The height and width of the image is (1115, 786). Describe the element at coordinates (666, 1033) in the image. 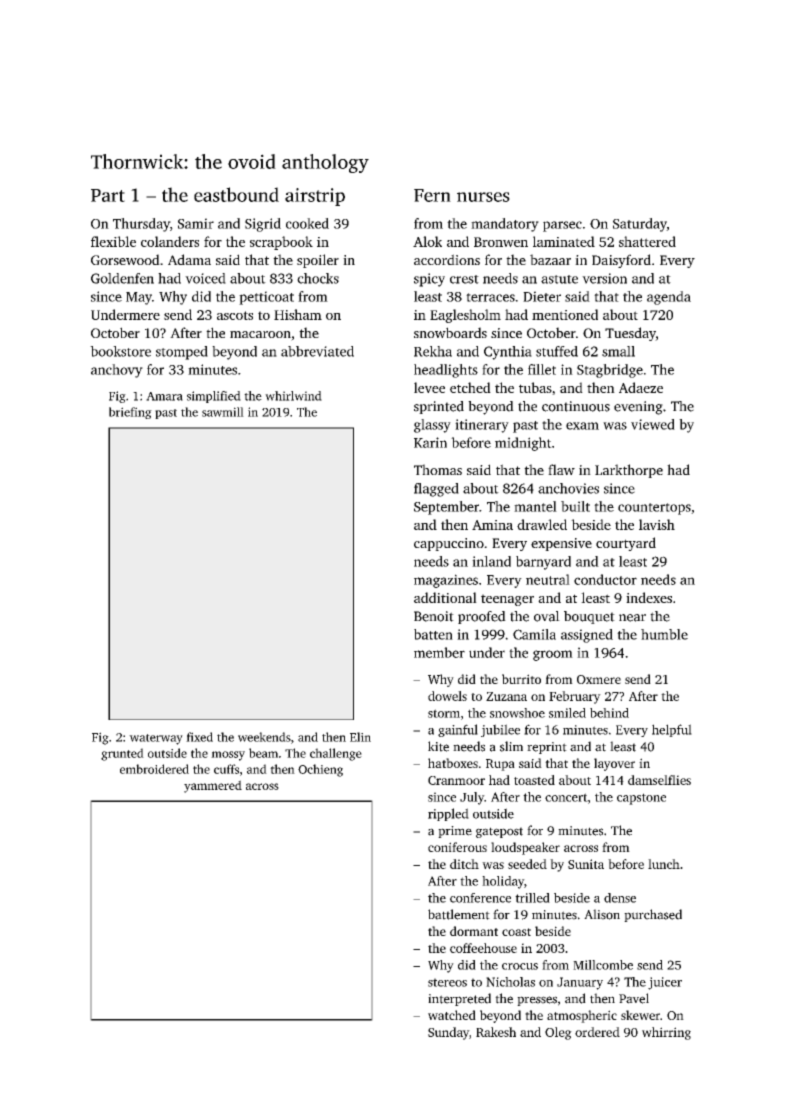

I see `whirring` at that location.
